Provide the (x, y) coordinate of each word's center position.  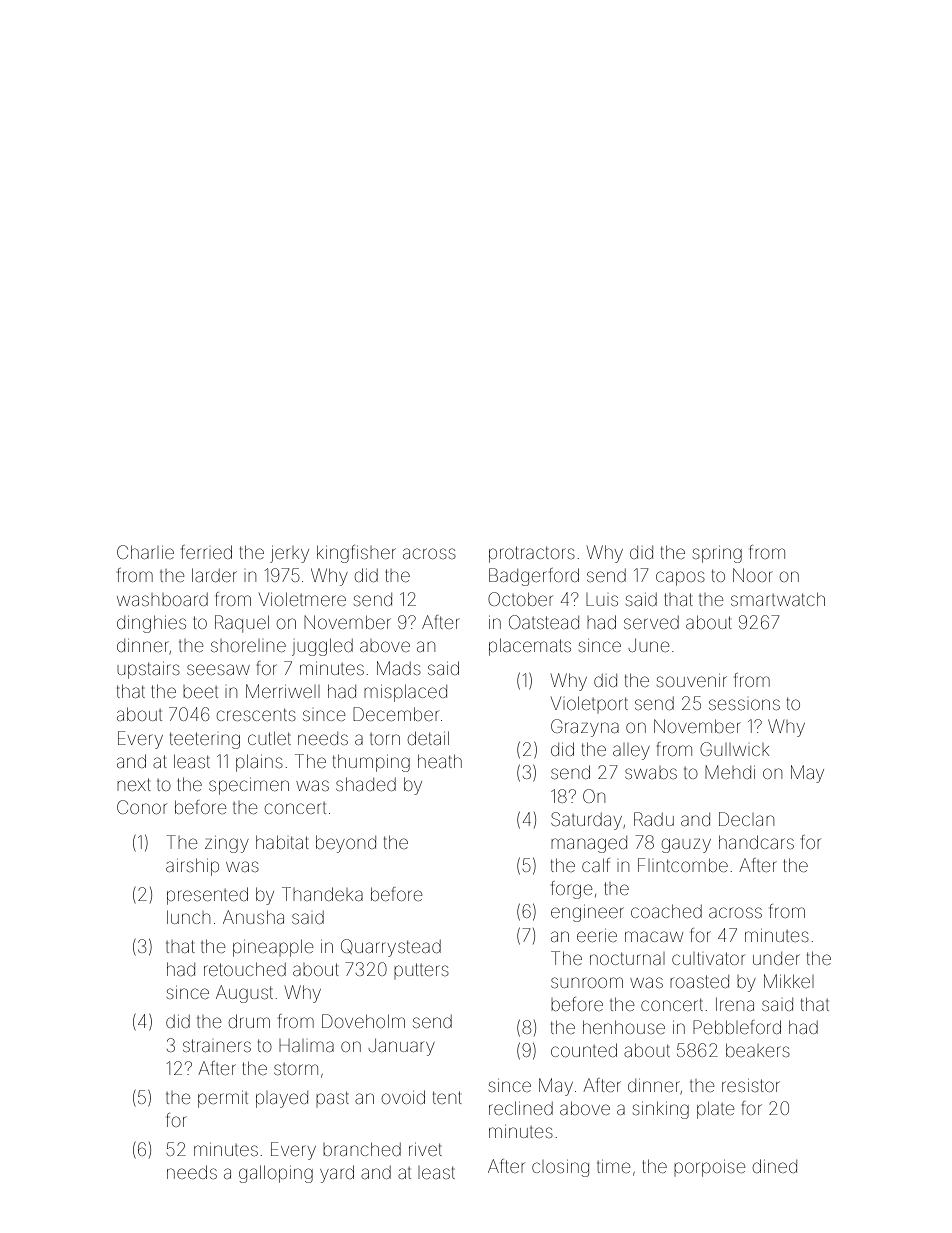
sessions (744, 704)
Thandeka (322, 894)
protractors (532, 554)
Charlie (145, 552)
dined (775, 1166)
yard (337, 1174)
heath (440, 761)
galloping (276, 1174)
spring (717, 554)
